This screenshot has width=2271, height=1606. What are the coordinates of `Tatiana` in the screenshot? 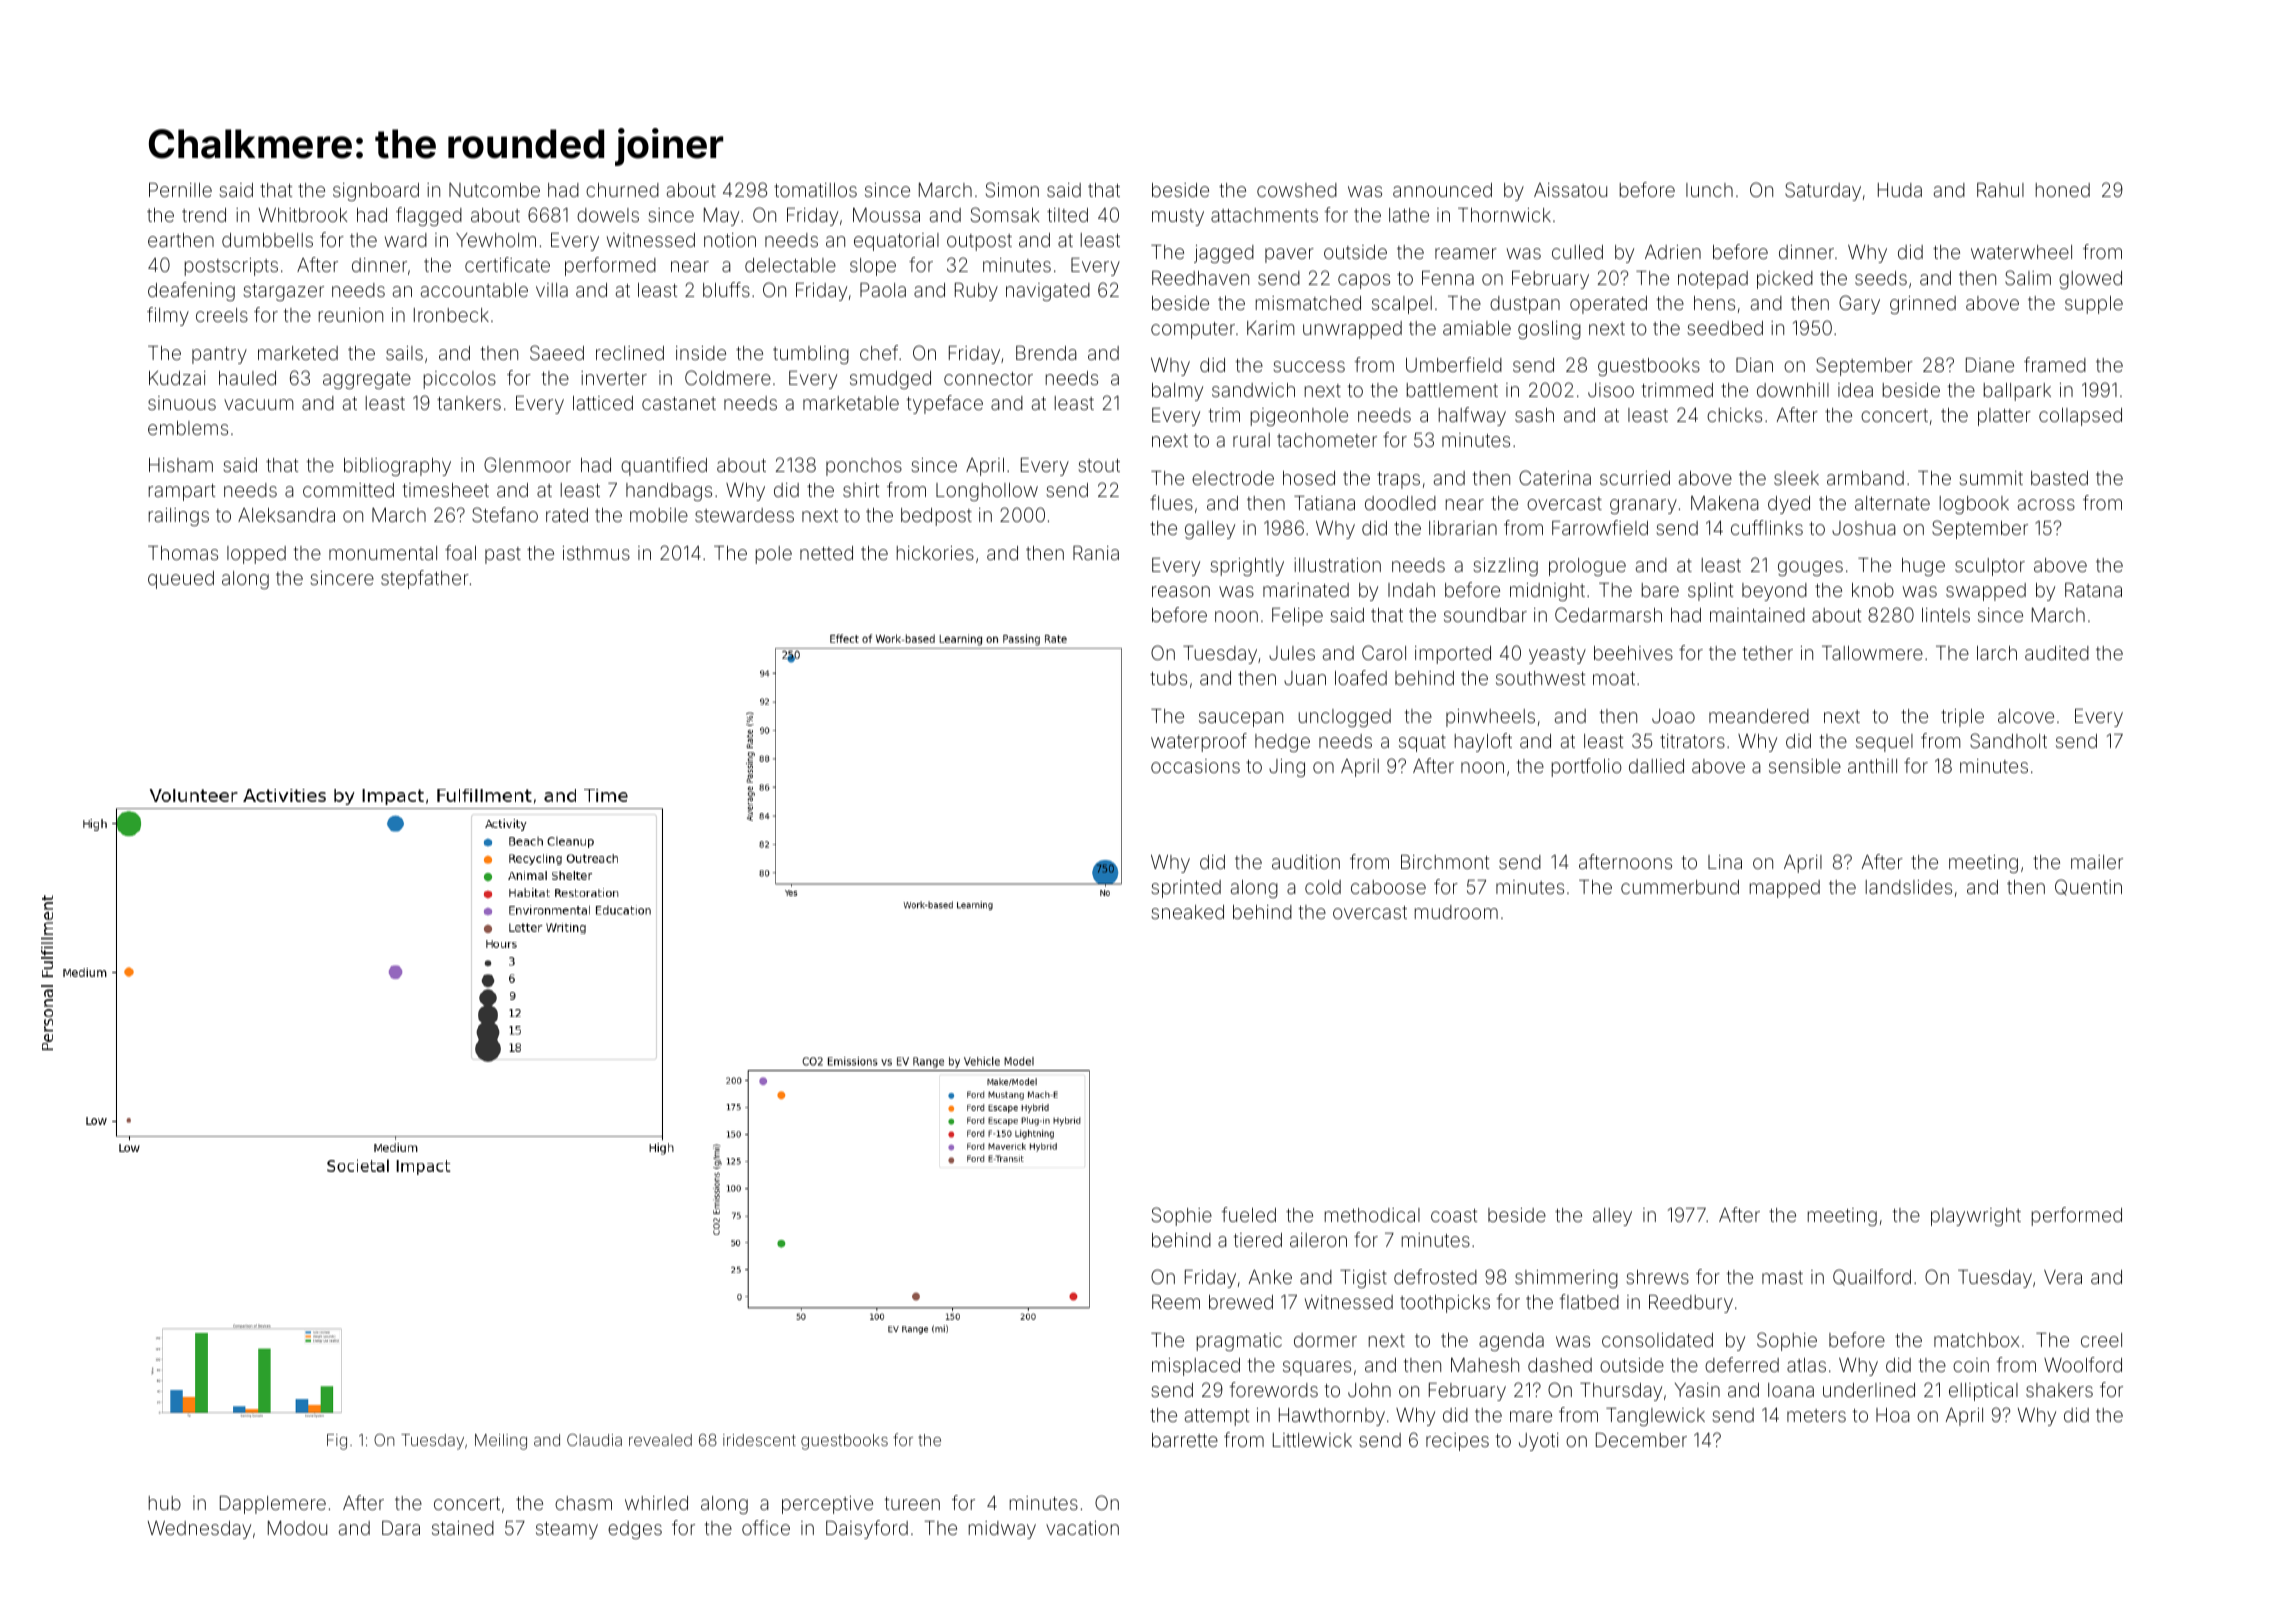 It's located at (1324, 503).
